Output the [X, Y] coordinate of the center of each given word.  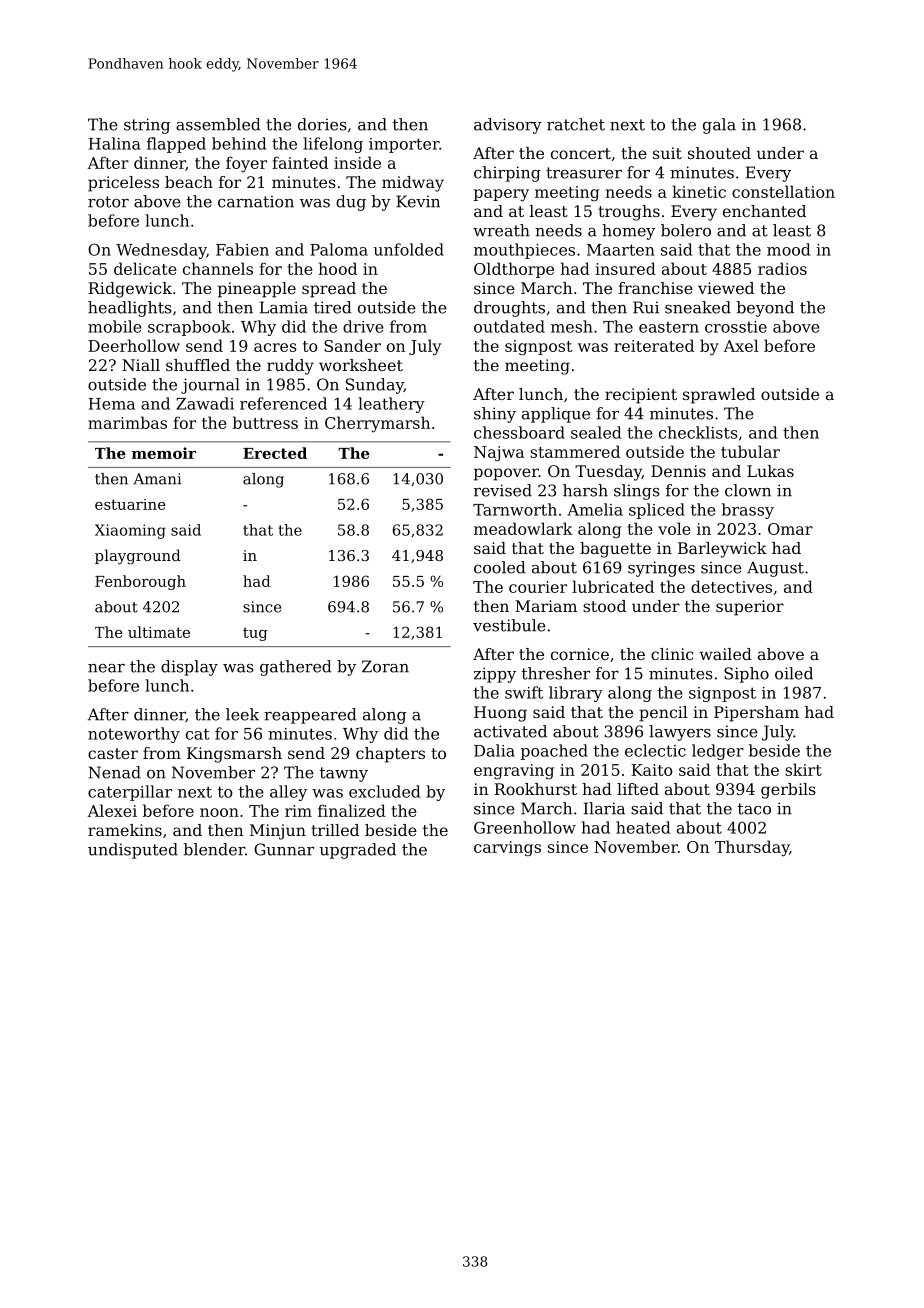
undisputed [133, 851]
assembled [218, 124]
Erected [275, 453]
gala [719, 126]
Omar [790, 529]
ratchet [576, 124]
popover [506, 474]
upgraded [357, 851]
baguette [615, 550]
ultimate [159, 632]
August [775, 569]
